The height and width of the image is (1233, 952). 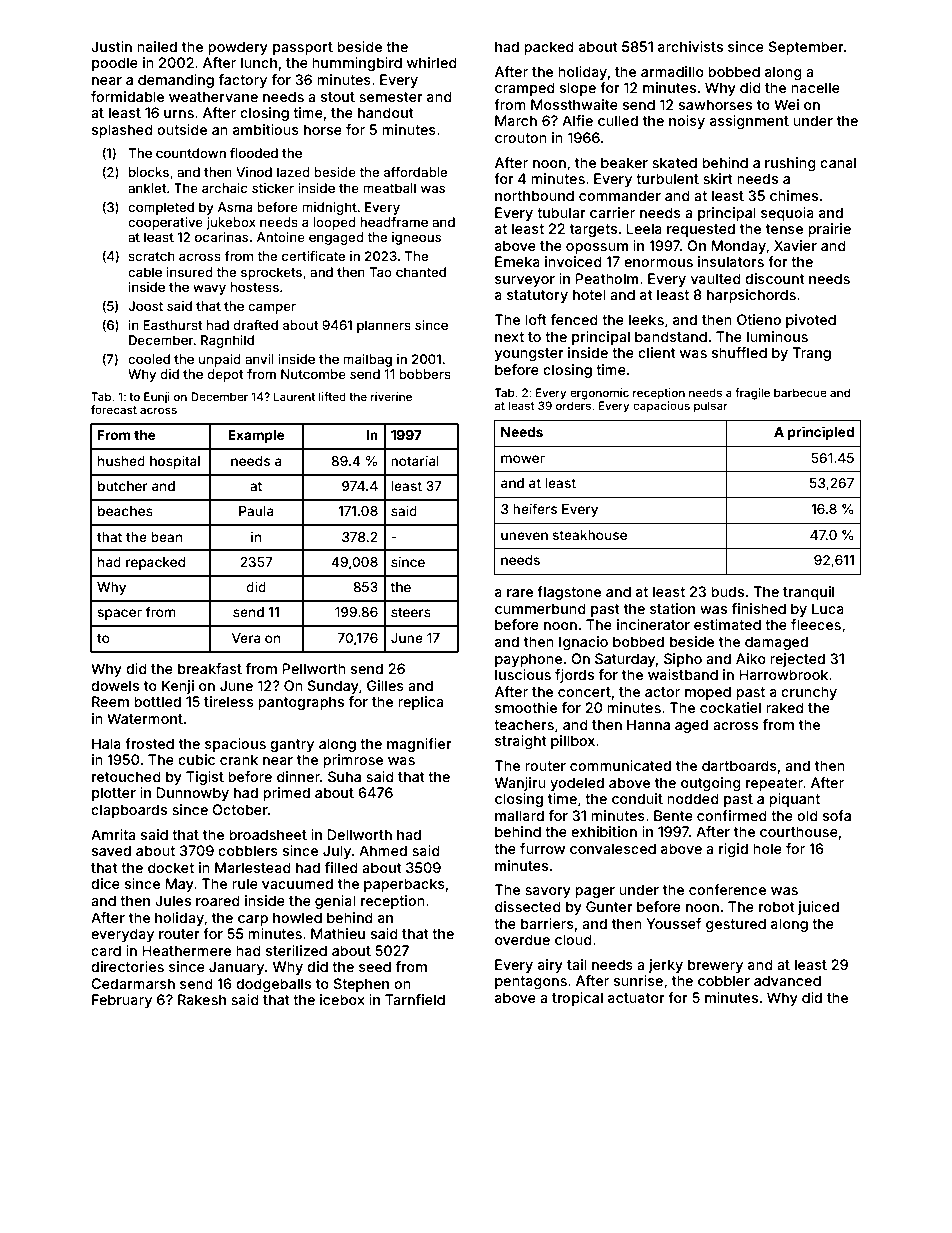 I want to click on pivoted, so click(x=811, y=321).
